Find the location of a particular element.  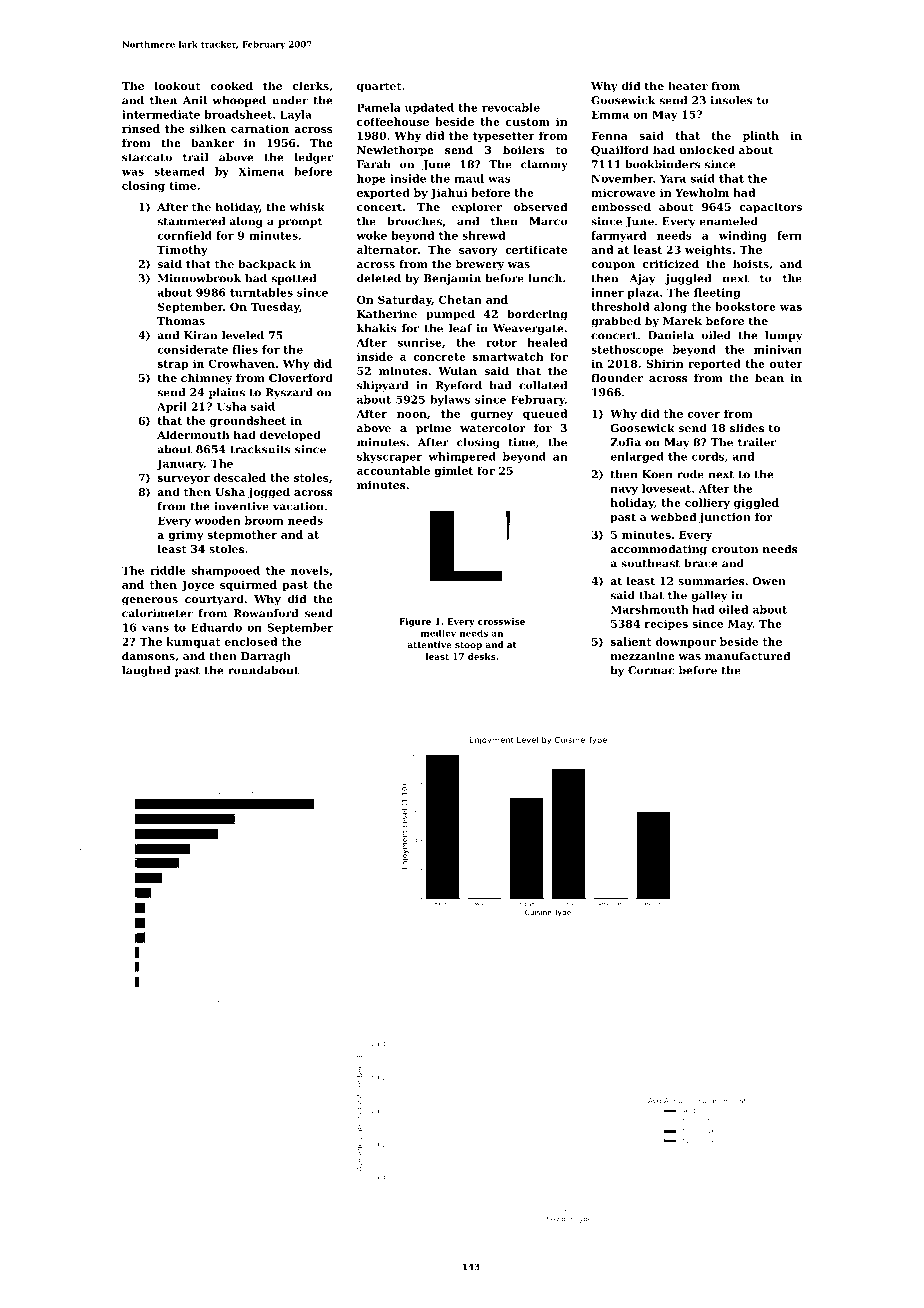

manufactured is located at coordinates (747, 655).
